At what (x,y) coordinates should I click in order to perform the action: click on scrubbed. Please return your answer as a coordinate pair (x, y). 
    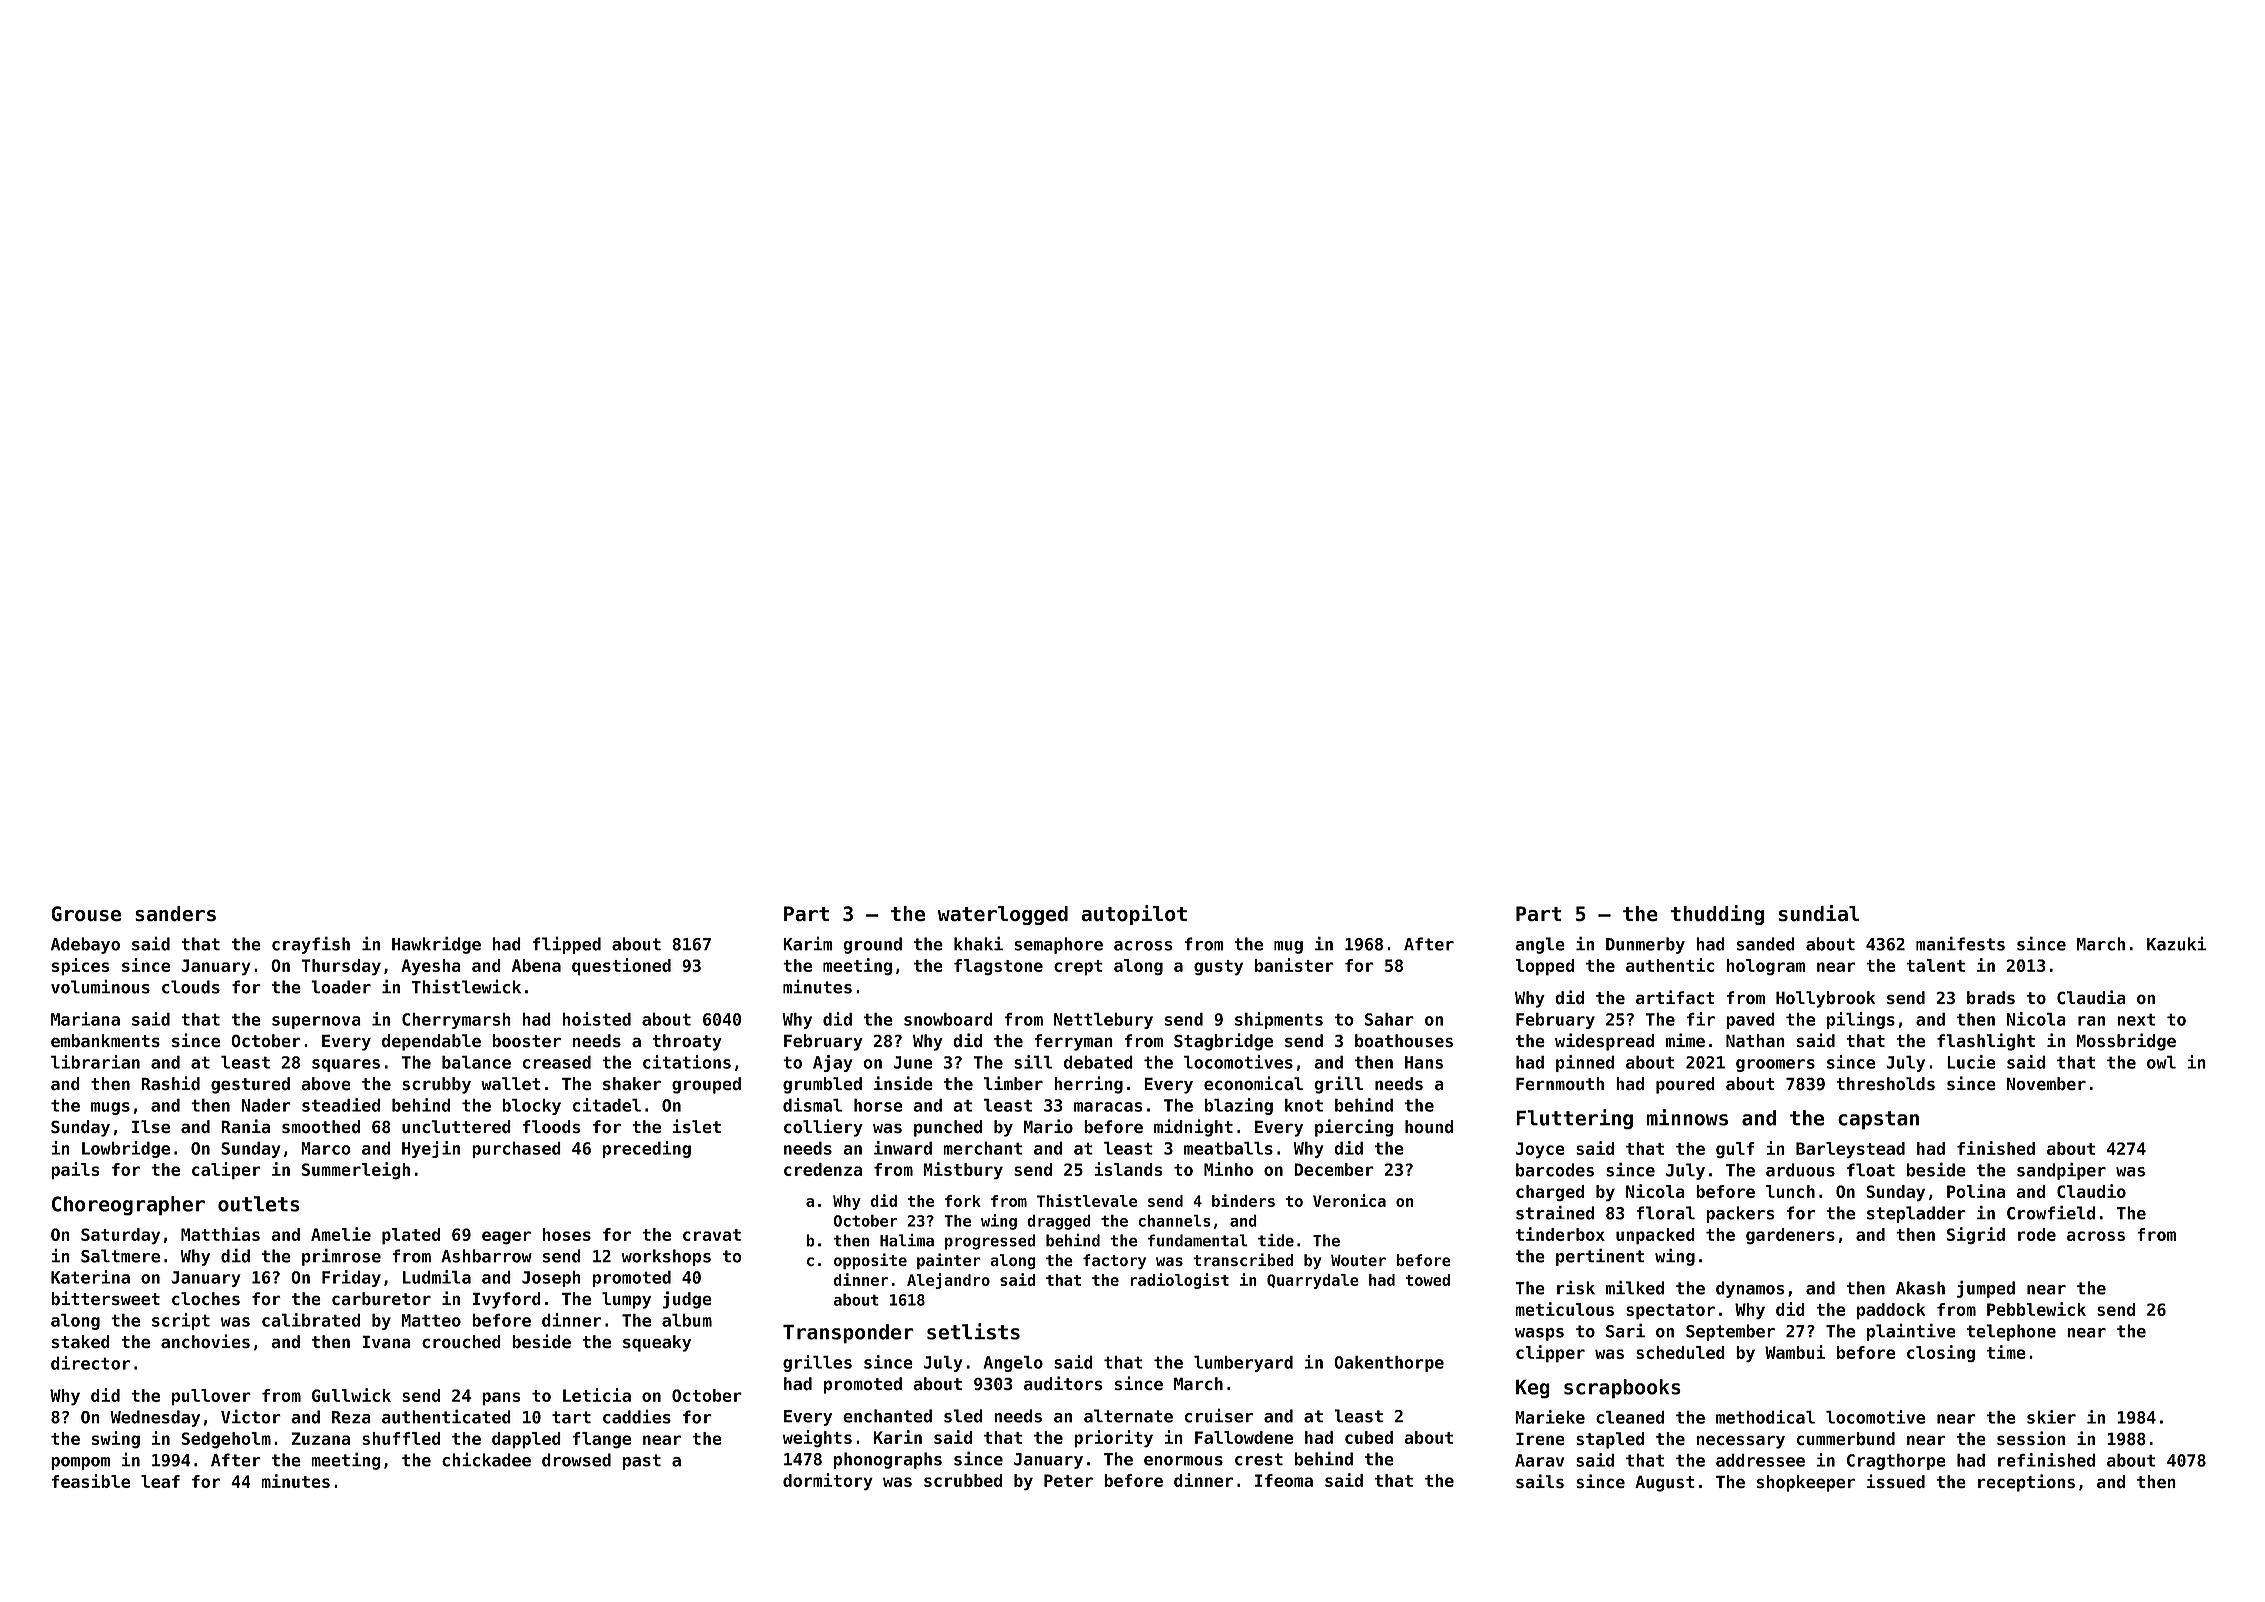
    Looking at the image, I should click on (963, 1480).
